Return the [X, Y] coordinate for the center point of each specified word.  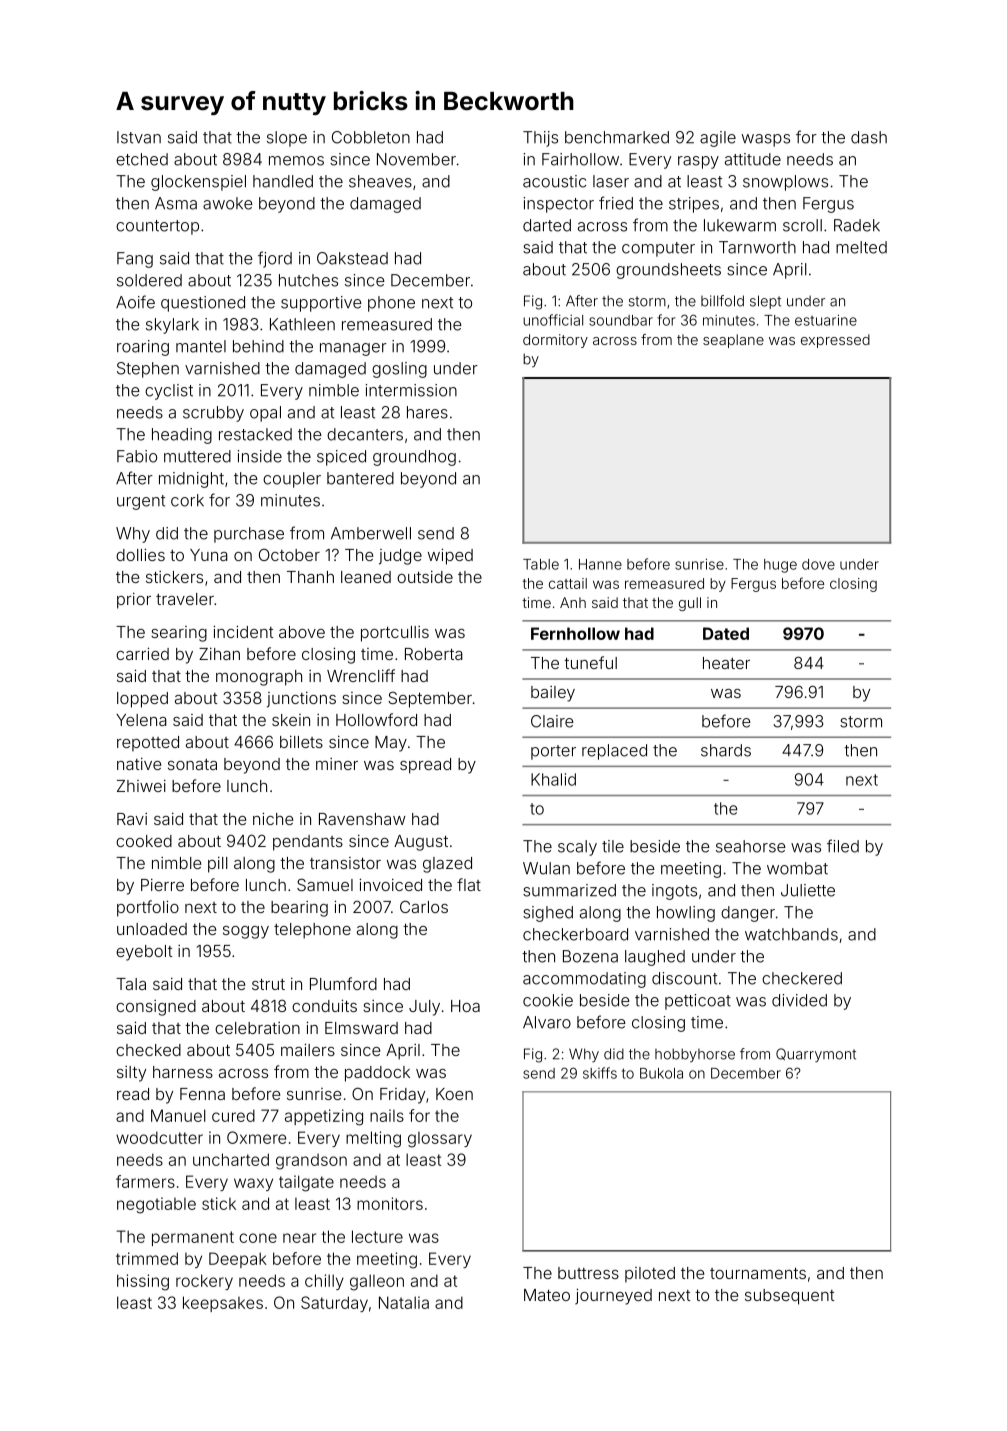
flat [469, 884]
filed [843, 846]
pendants [308, 843]
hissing [143, 1282]
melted [861, 247]
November [416, 159]
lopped [142, 700]
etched [142, 159]
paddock [377, 1074]
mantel [201, 346]
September [430, 699]
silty [131, 1074]
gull [690, 604]
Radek [857, 225]
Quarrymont [816, 1055]
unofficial [553, 320]
